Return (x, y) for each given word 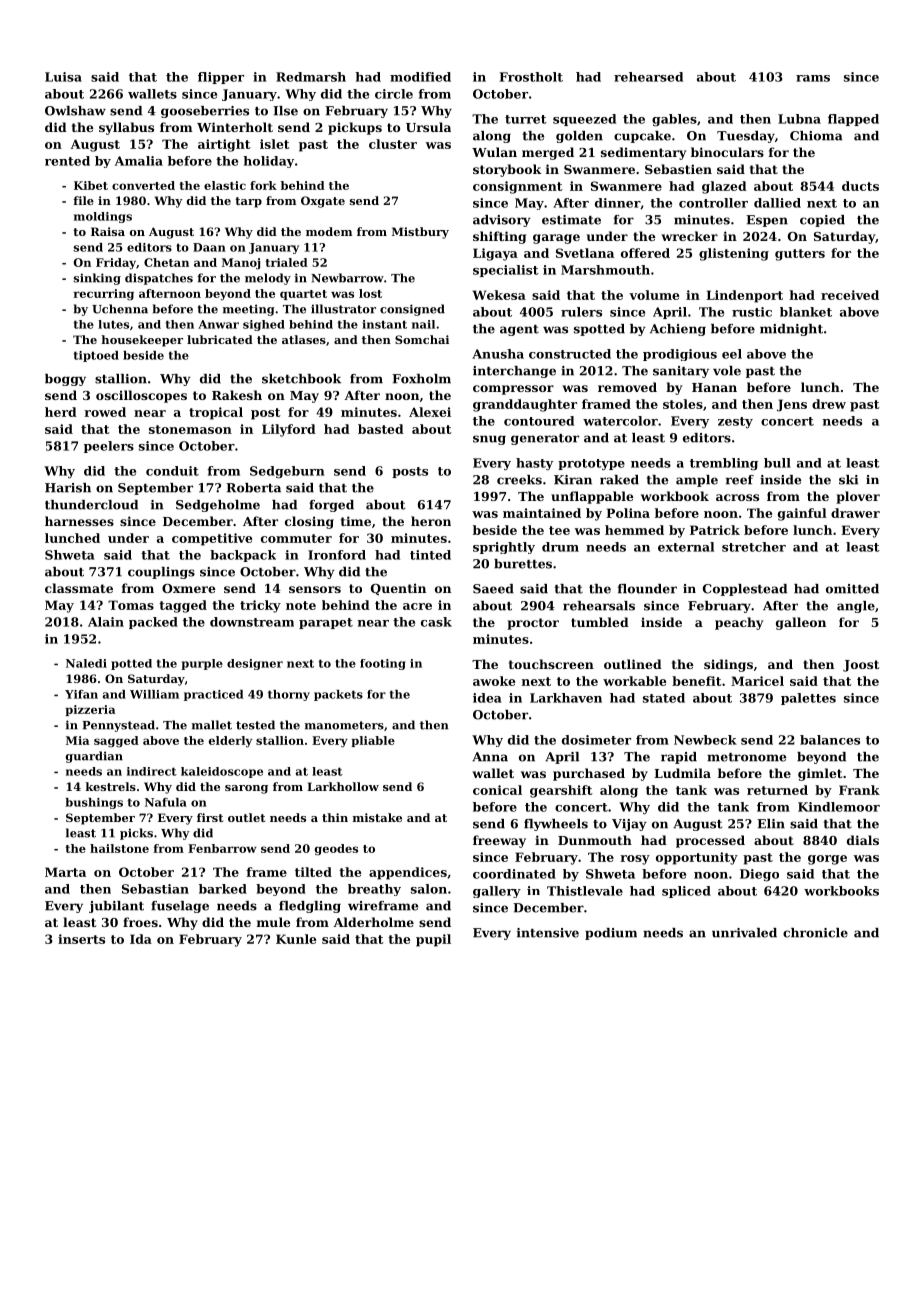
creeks (519, 480)
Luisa (63, 77)
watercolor (620, 421)
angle (856, 607)
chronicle (815, 933)
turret (526, 119)
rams (813, 78)
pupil (433, 940)
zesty (735, 422)
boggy (65, 380)
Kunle (296, 939)
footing (383, 664)
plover (858, 497)
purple (202, 664)
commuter (296, 538)
